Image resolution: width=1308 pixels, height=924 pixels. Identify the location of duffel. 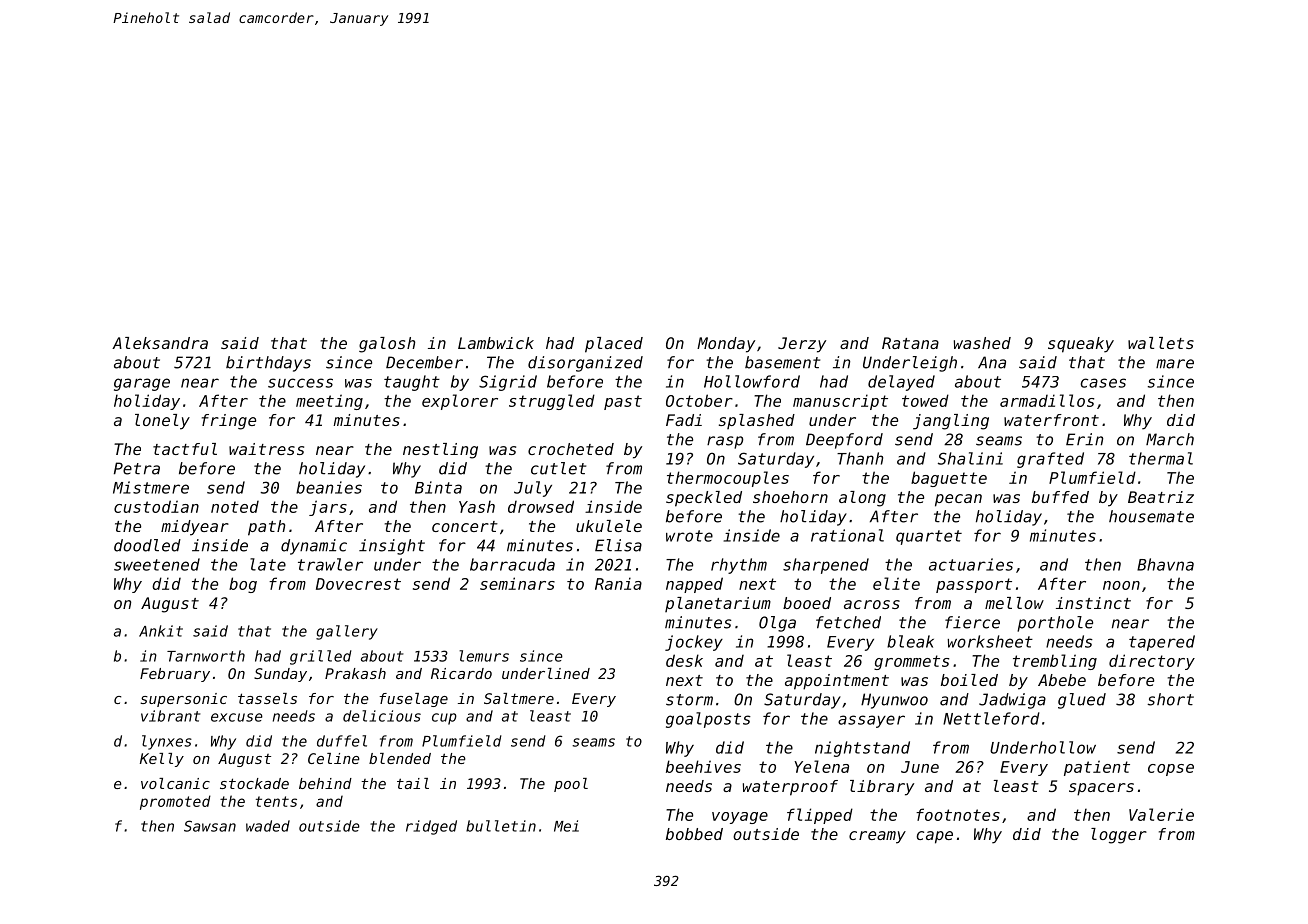
(342, 741).
